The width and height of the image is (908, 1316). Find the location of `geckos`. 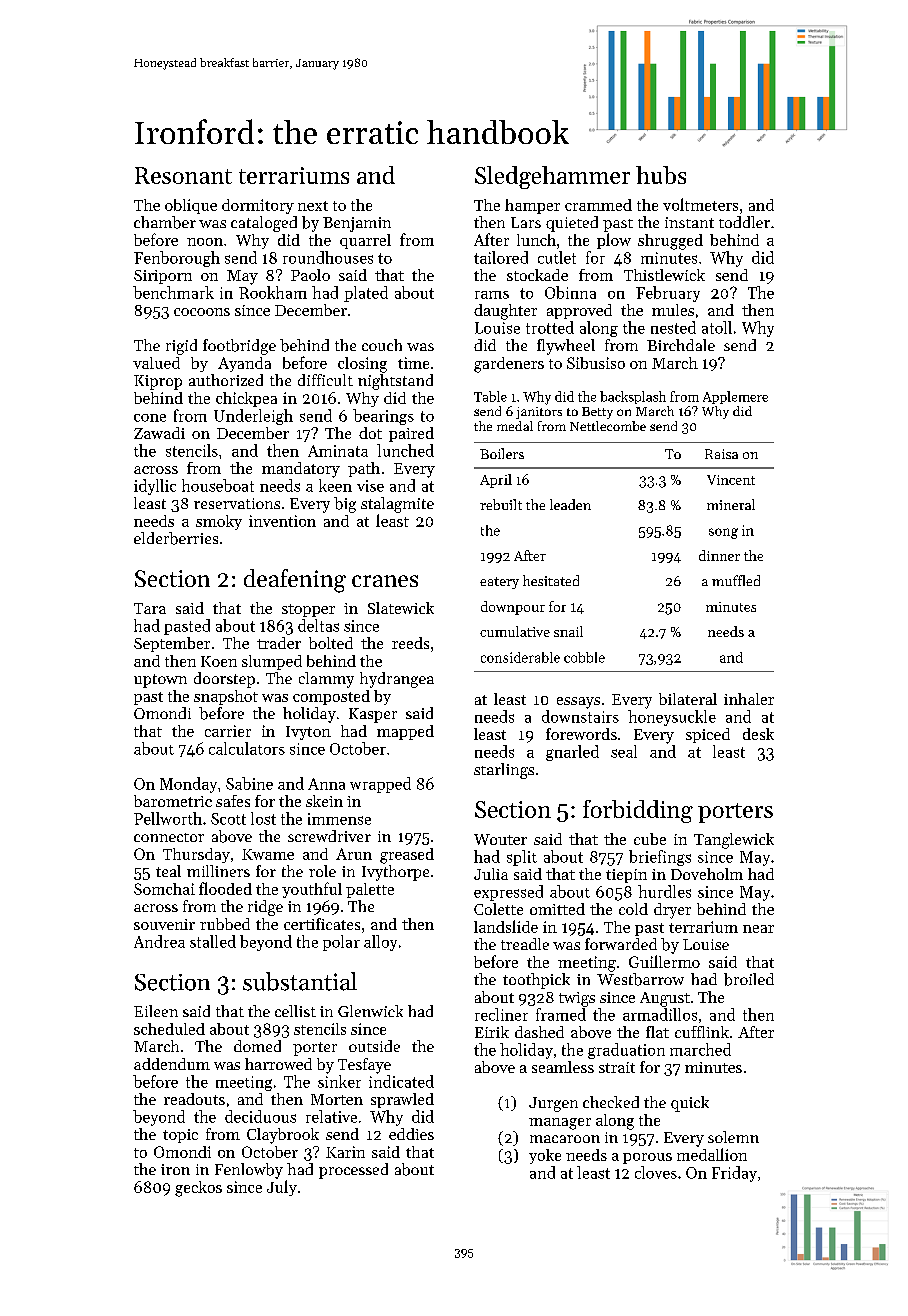

geckos is located at coordinates (198, 1189).
